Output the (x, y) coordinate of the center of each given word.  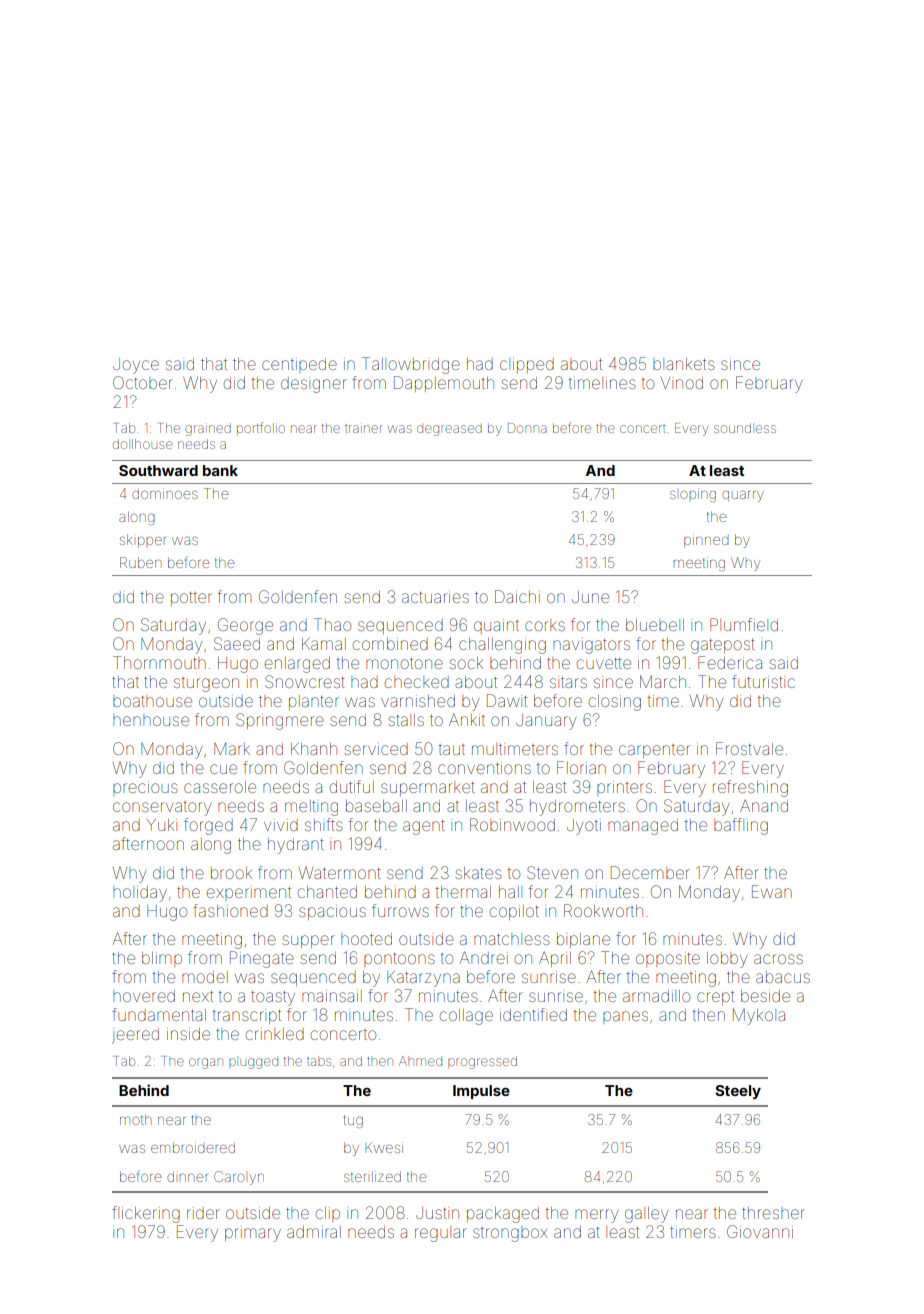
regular (441, 1234)
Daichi (517, 596)
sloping (693, 495)
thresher (773, 1213)
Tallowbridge (411, 365)
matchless (512, 939)
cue (223, 769)
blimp (162, 959)
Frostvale (749, 748)
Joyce (136, 366)
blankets (684, 364)
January (546, 722)
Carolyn (239, 1178)
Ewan (772, 891)
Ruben (140, 562)
